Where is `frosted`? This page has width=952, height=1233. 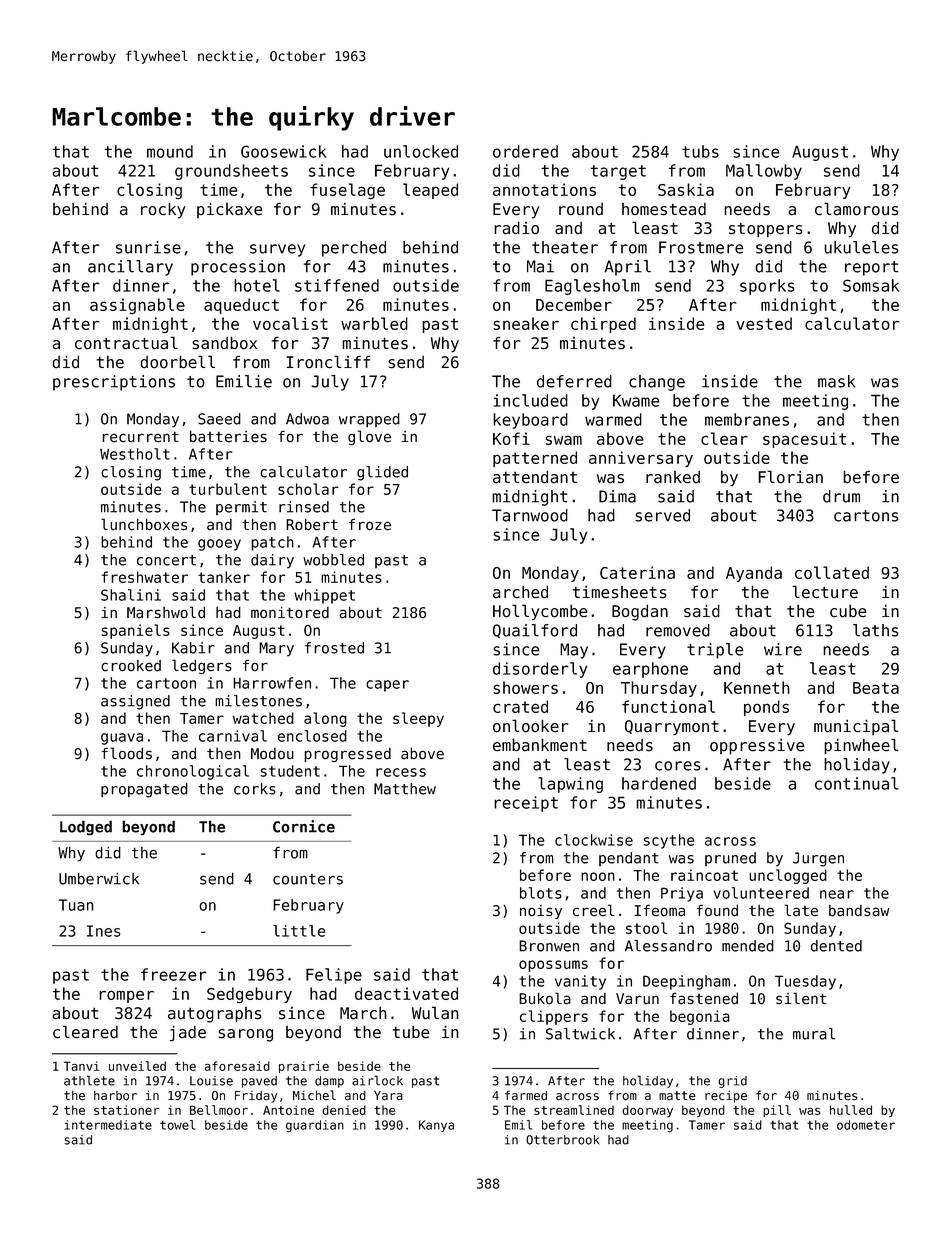 frosted is located at coordinates (334, 648).
